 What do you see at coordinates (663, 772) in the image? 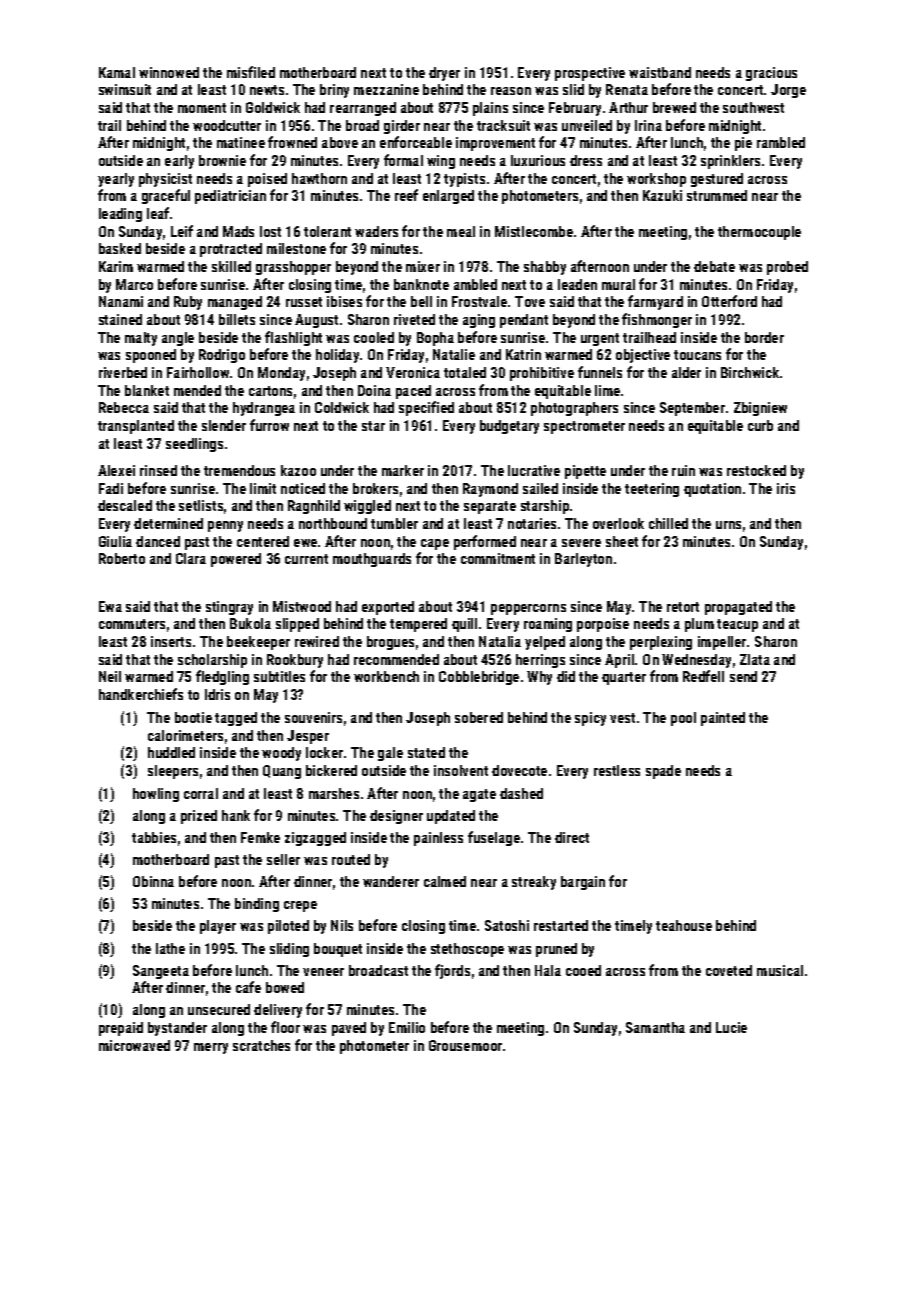
I see `spade` at bounding box center [663, 772].
